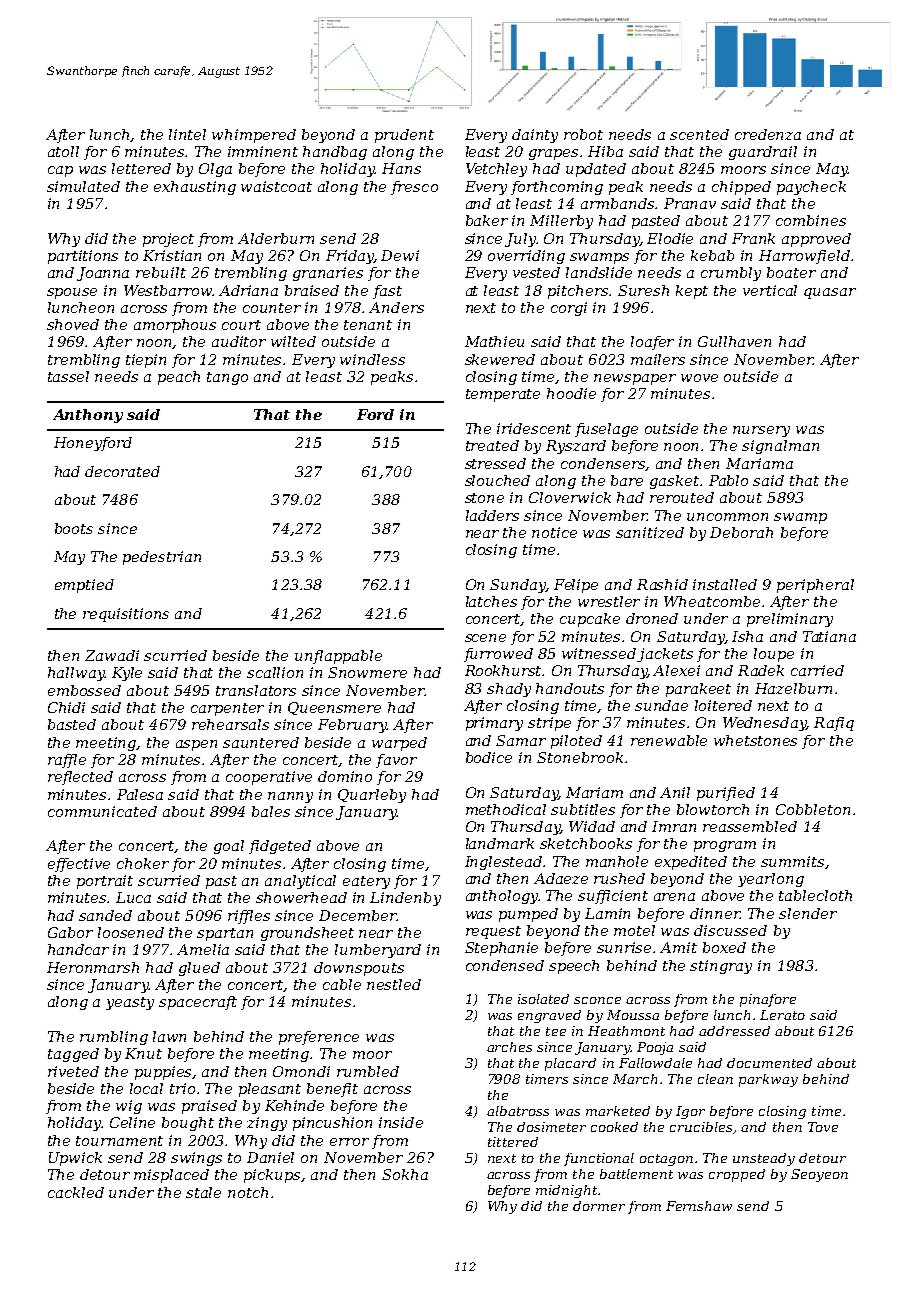 Image resolution: width=908 pixels, height=1316 pixels. What do you see at coordinates (811, 188) in the image?
I see `paycheck` at bounding box center [811, 188].
